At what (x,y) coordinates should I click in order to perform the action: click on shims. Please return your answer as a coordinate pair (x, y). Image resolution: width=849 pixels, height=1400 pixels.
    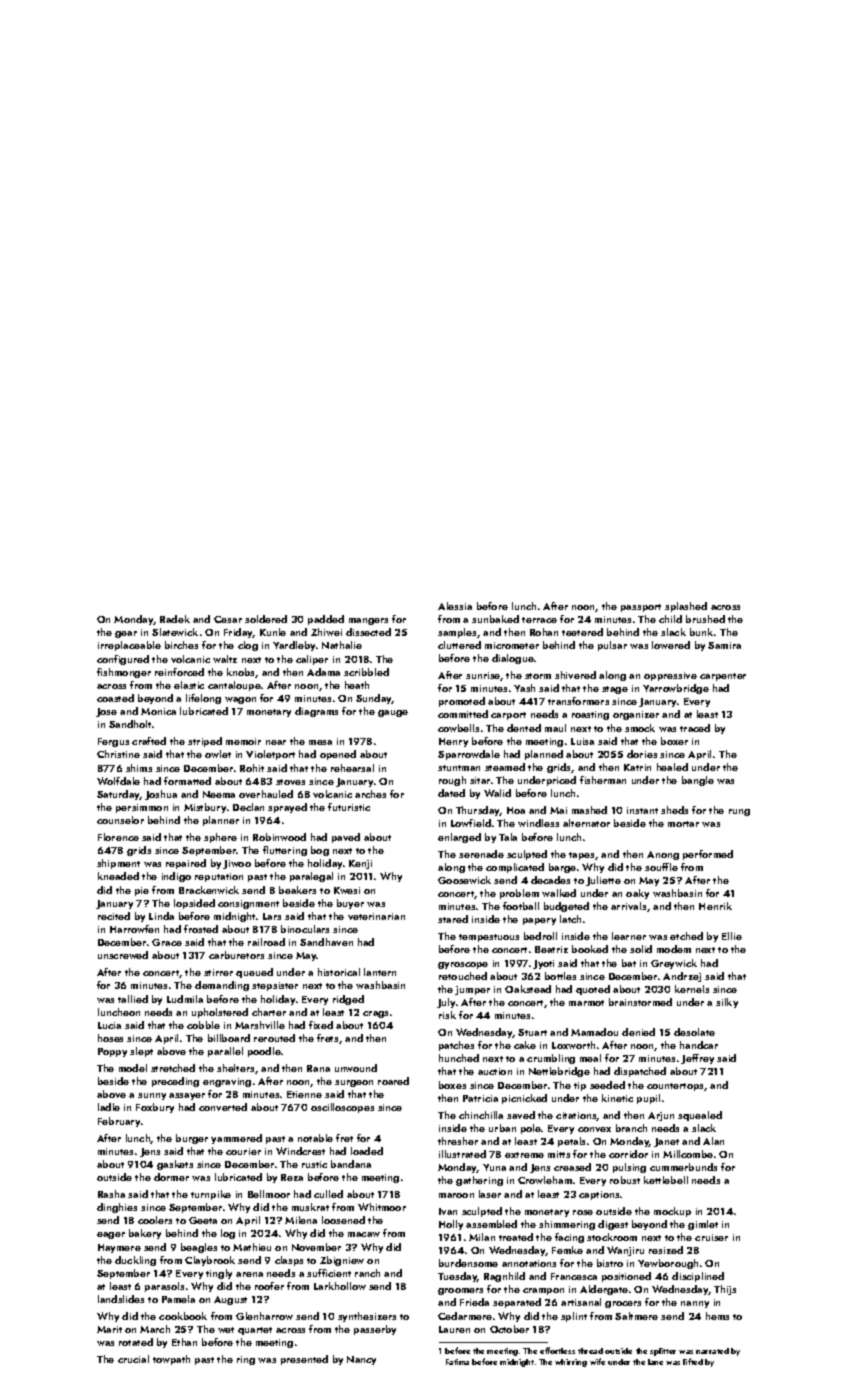
    Looking at the image, I should click on (139, 768).
